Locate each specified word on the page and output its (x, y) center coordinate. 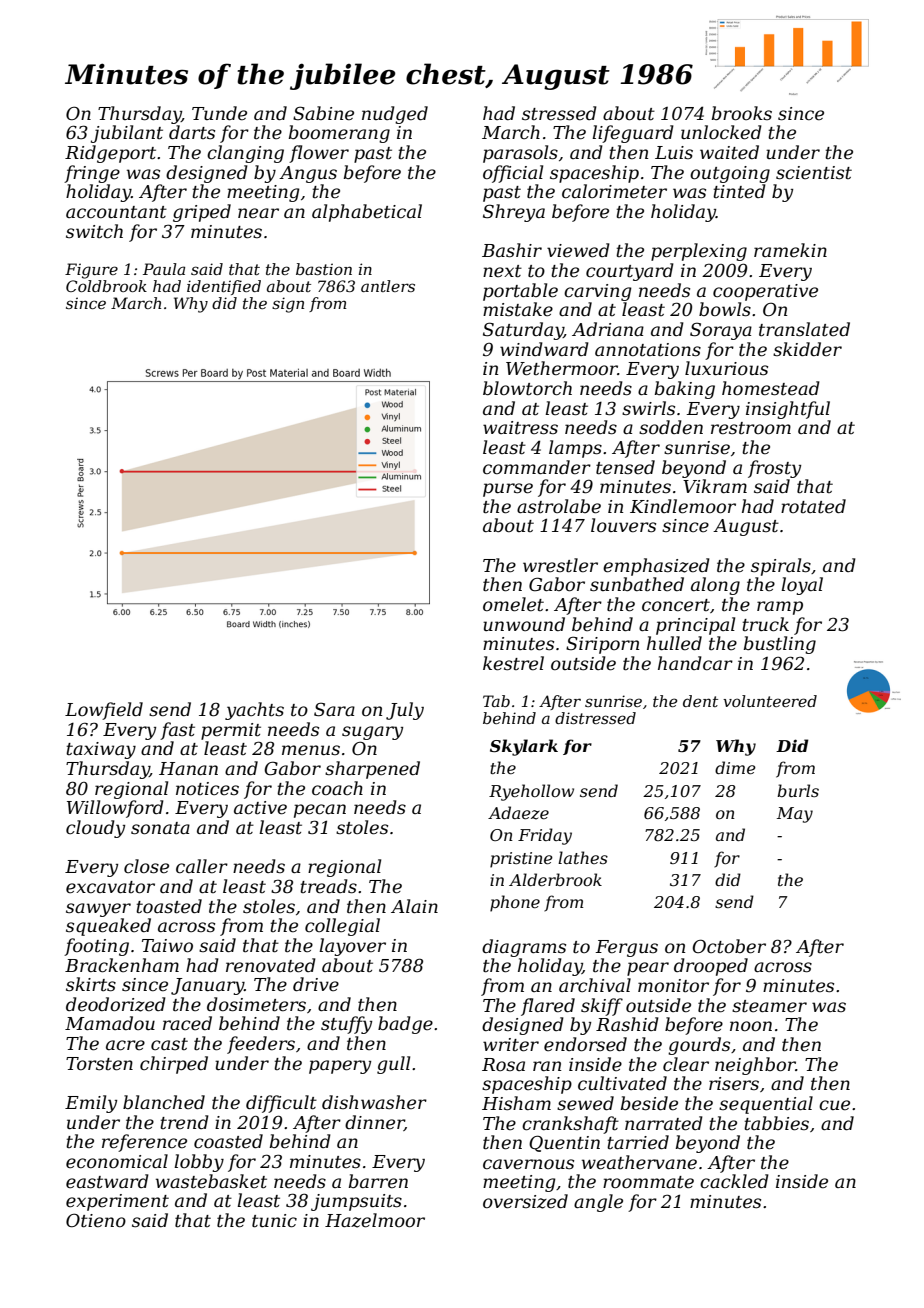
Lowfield (104, 711)
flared (548, 1007)
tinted (739, 191)
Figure (91, 271)
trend (184, 1122)
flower (319, 154)
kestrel (513, 663)
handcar (695, 663)
